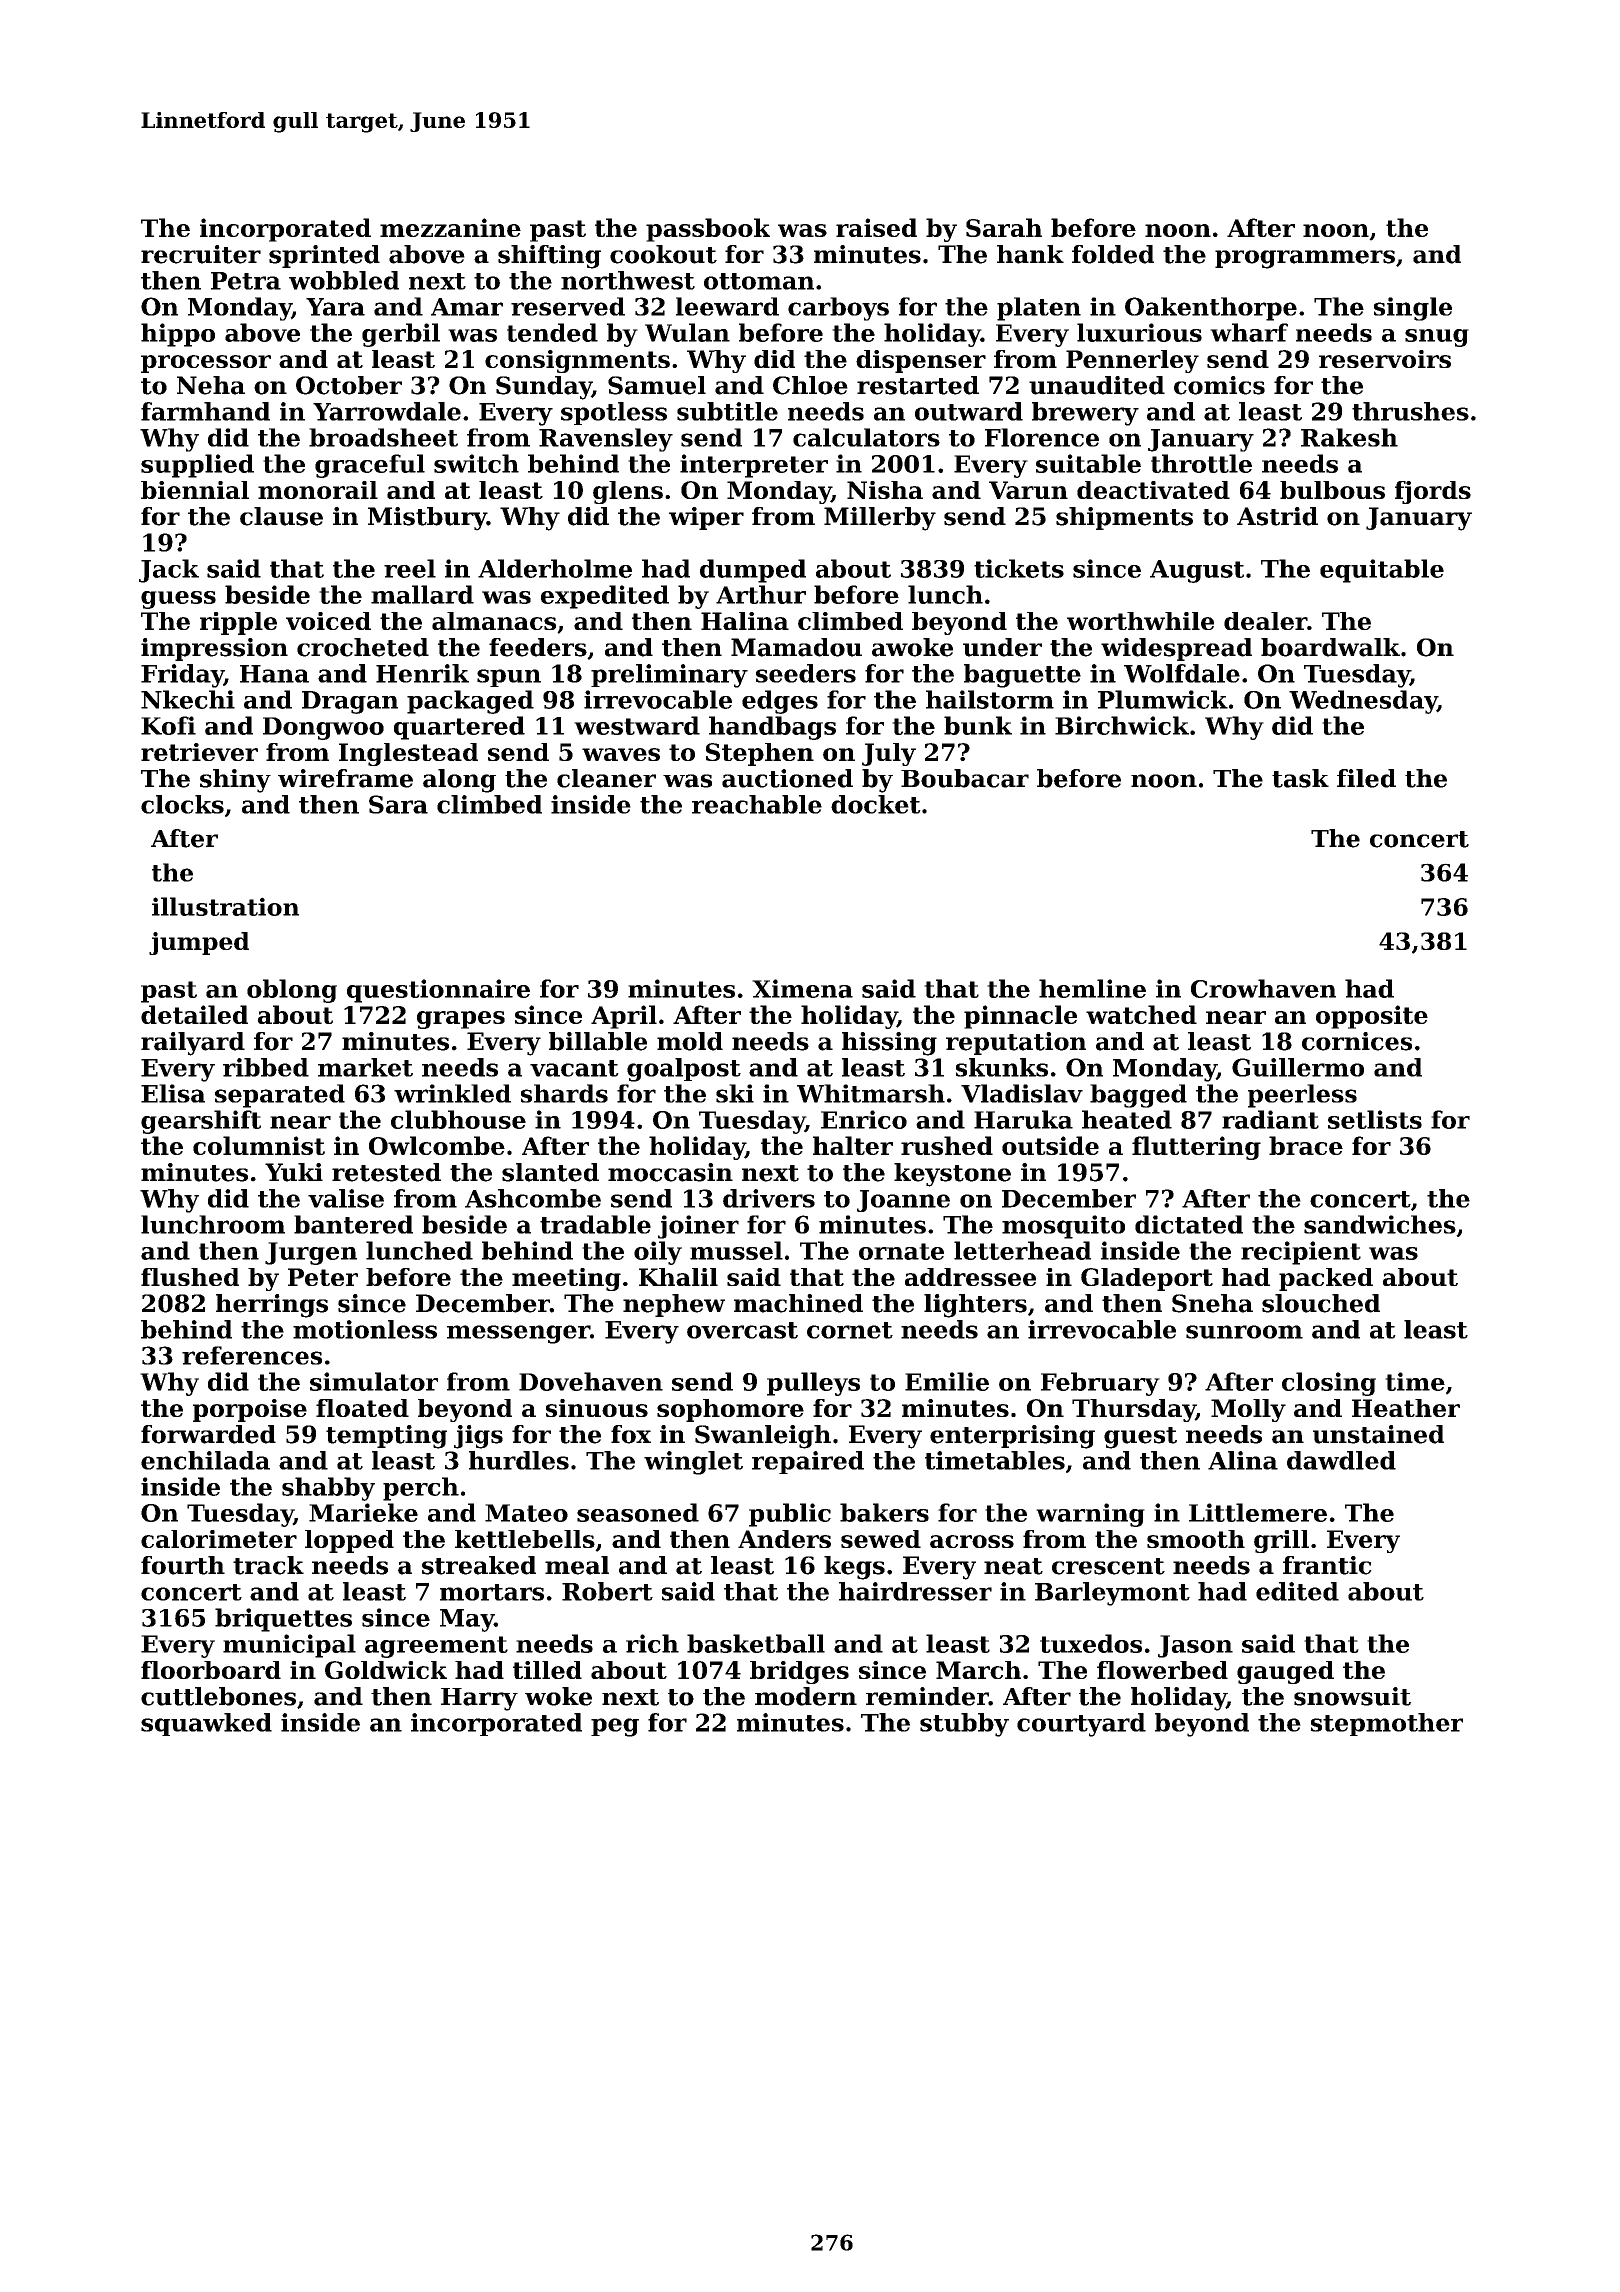  Describe the element at coordinates (182, 676) in the document. I see `Friday` at that location.
